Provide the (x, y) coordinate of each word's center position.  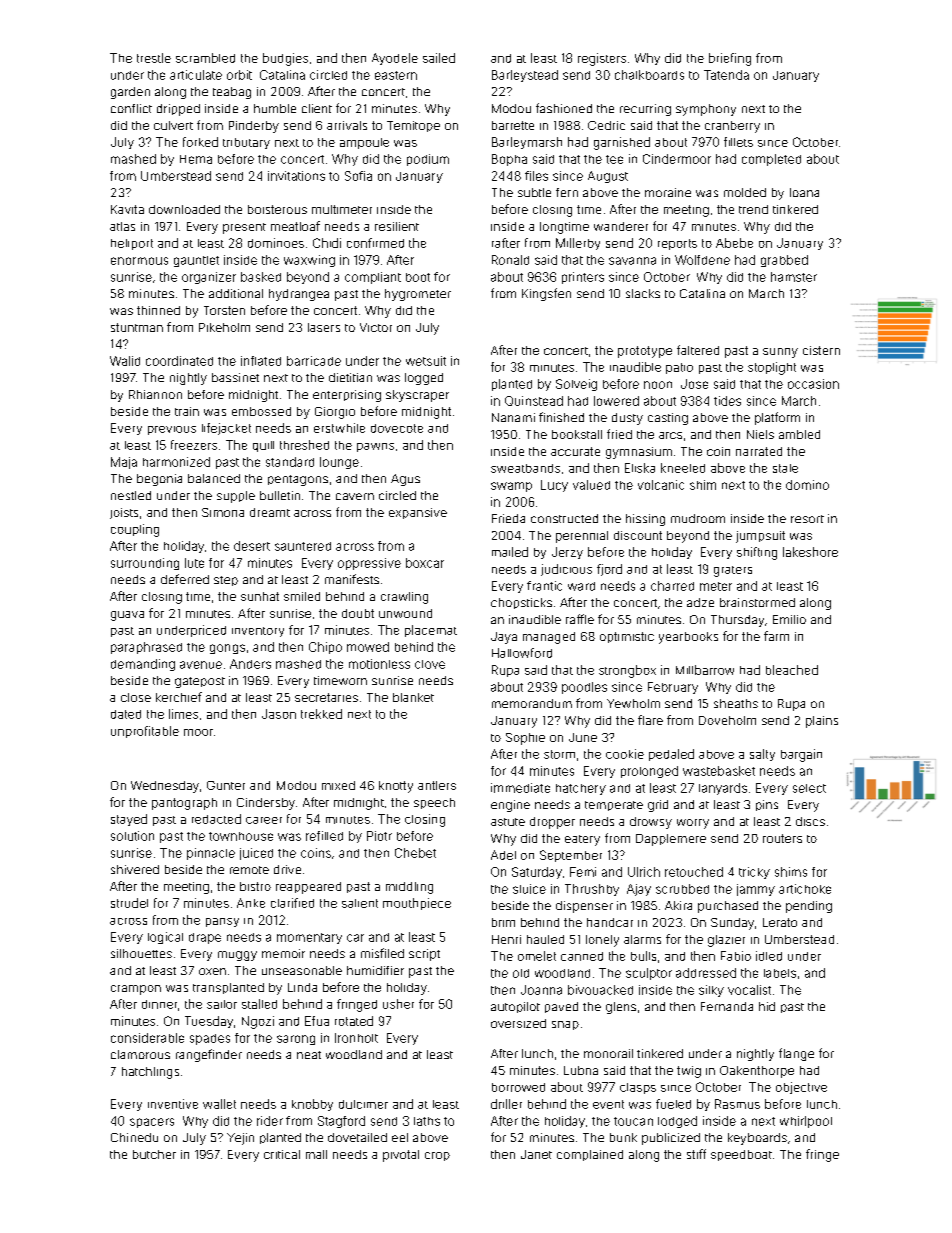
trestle (154, 58)
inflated (261, 361)
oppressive (369, 564)
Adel (503, 855)
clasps (638, 1088)
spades (210, 1039)
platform (777, 418)
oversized (518, 1023)
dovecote (397, 428)
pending (809, 907)
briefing (730, 59)
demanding (143, 665)
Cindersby (266, 804)
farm (776, 636)
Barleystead (525, 76)
